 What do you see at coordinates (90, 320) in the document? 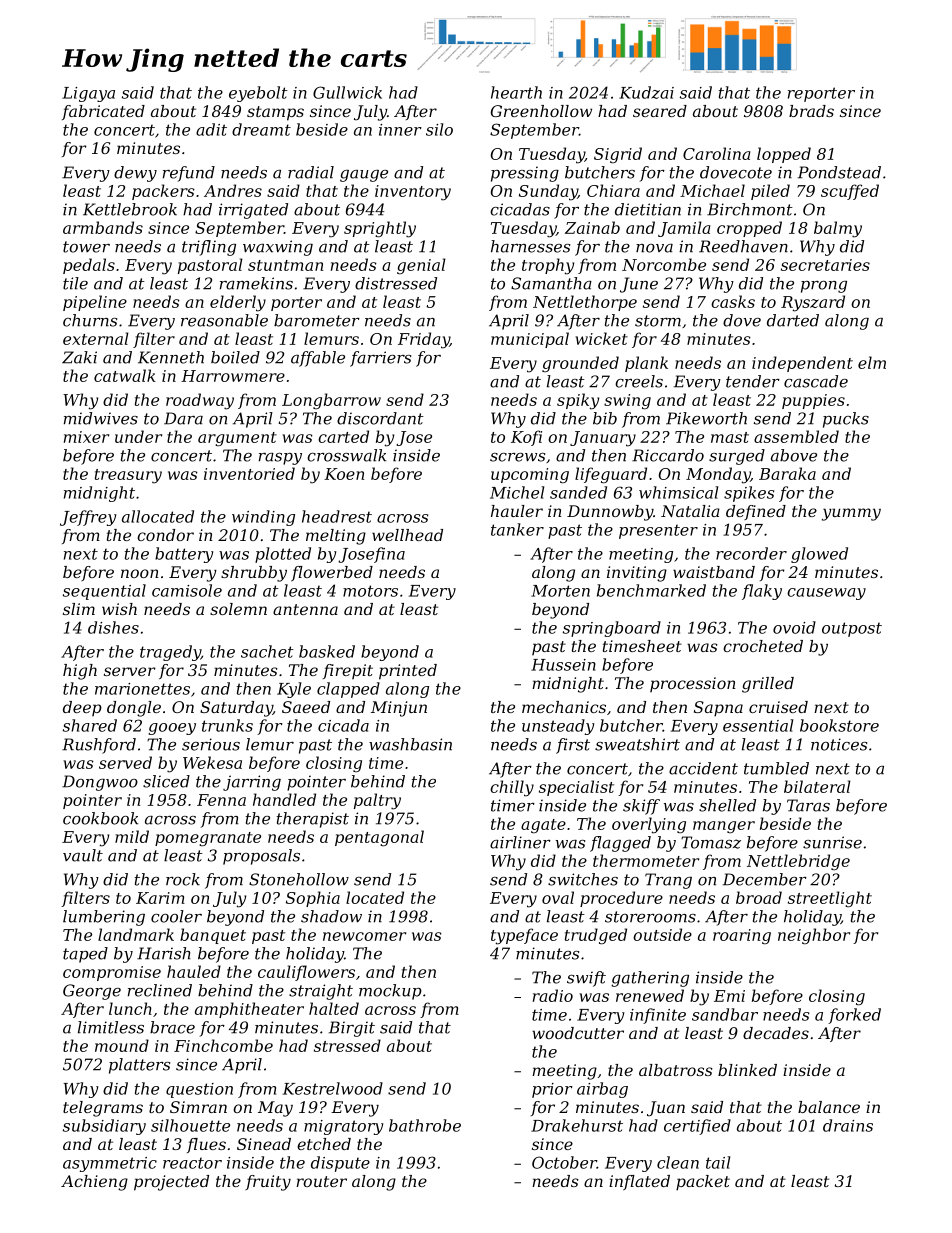
I see `churns` at bounding box center [90, 320].
